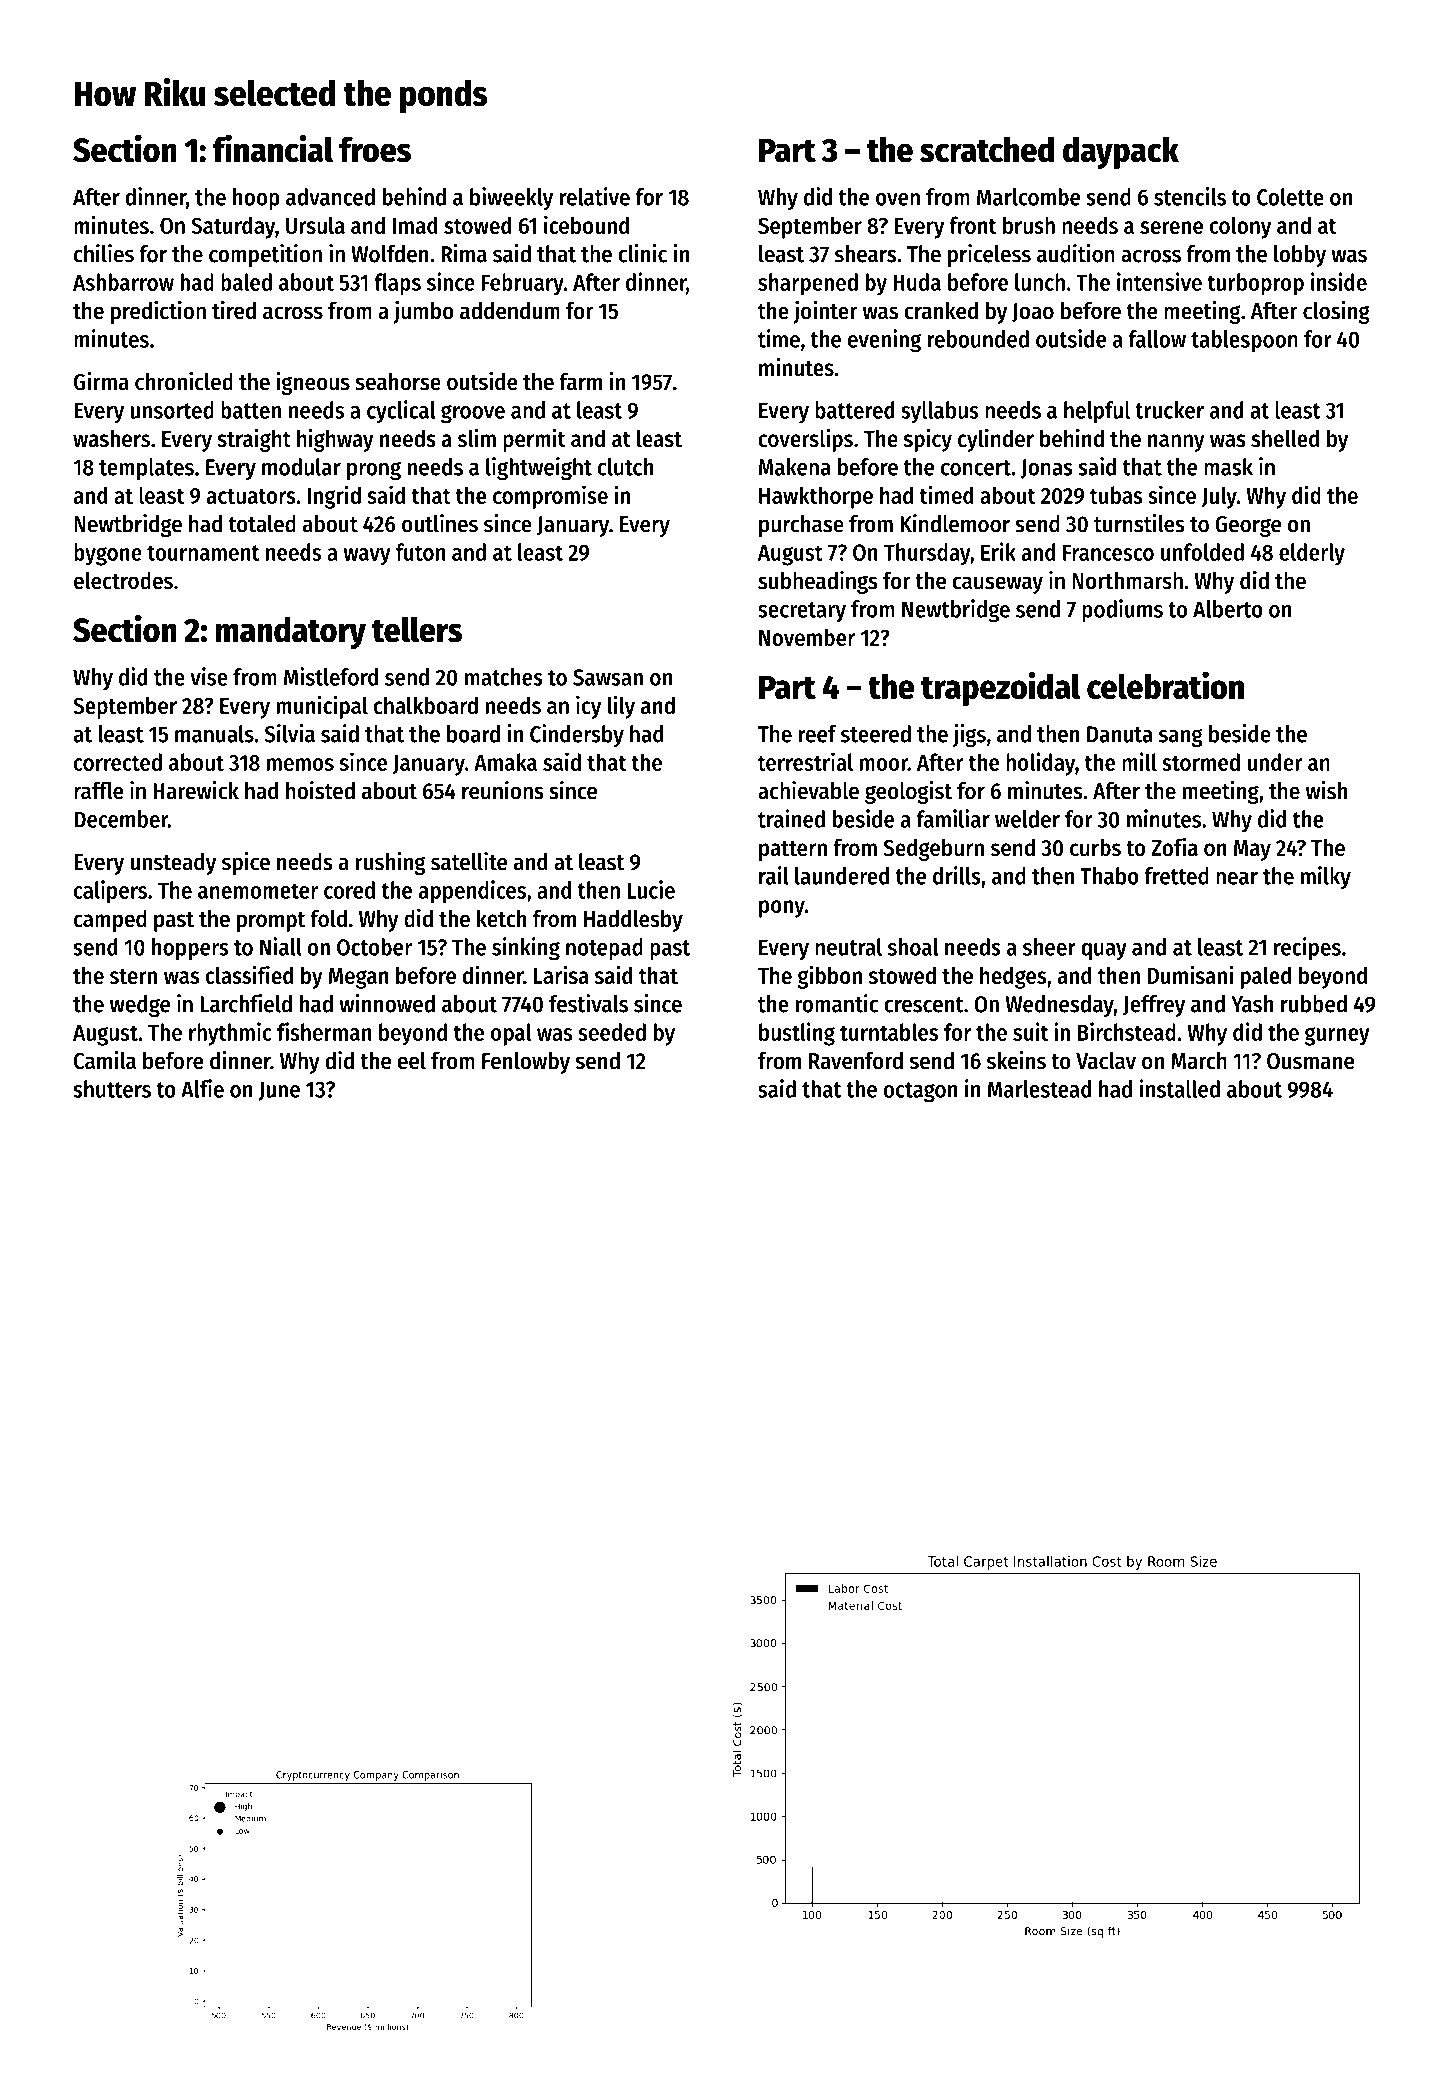 The image size is (1450, 2100). What do you see at coordinates (112, 1089) in the screenshot?
I see `shutters` at bounding box center [112, 1089].
